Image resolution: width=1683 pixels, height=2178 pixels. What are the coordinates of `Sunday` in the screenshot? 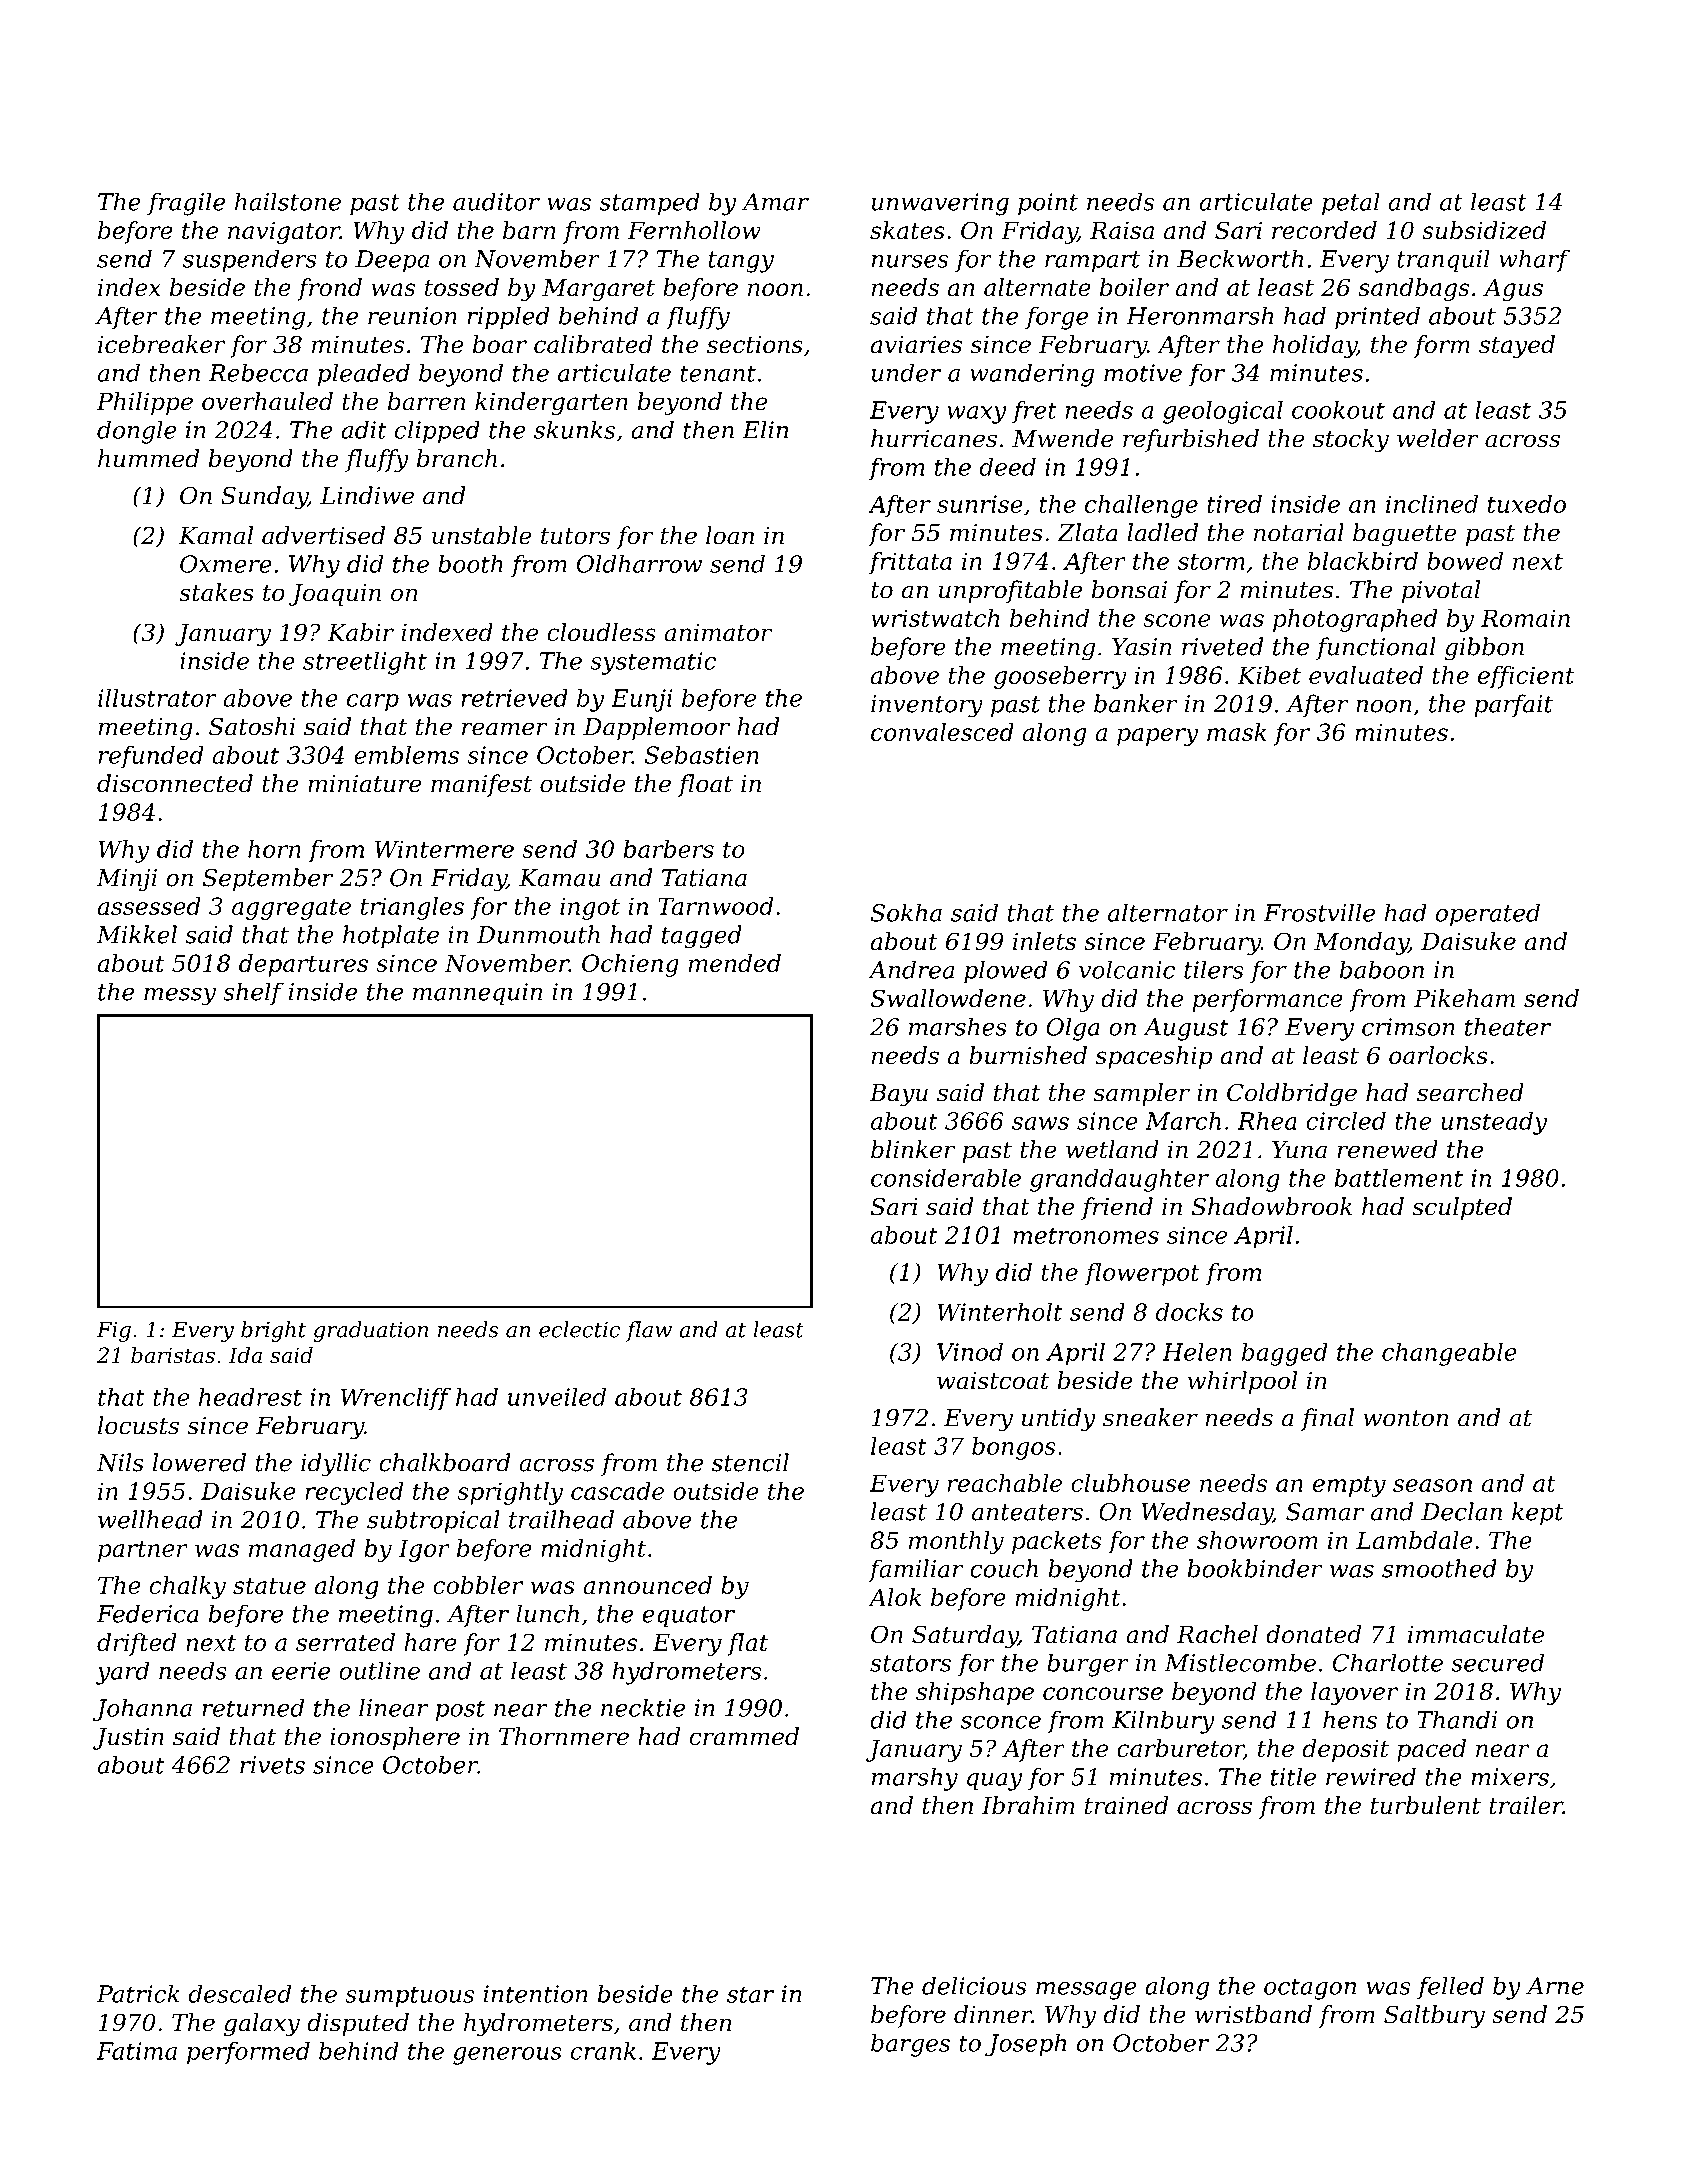 It's located at (264, 497).
